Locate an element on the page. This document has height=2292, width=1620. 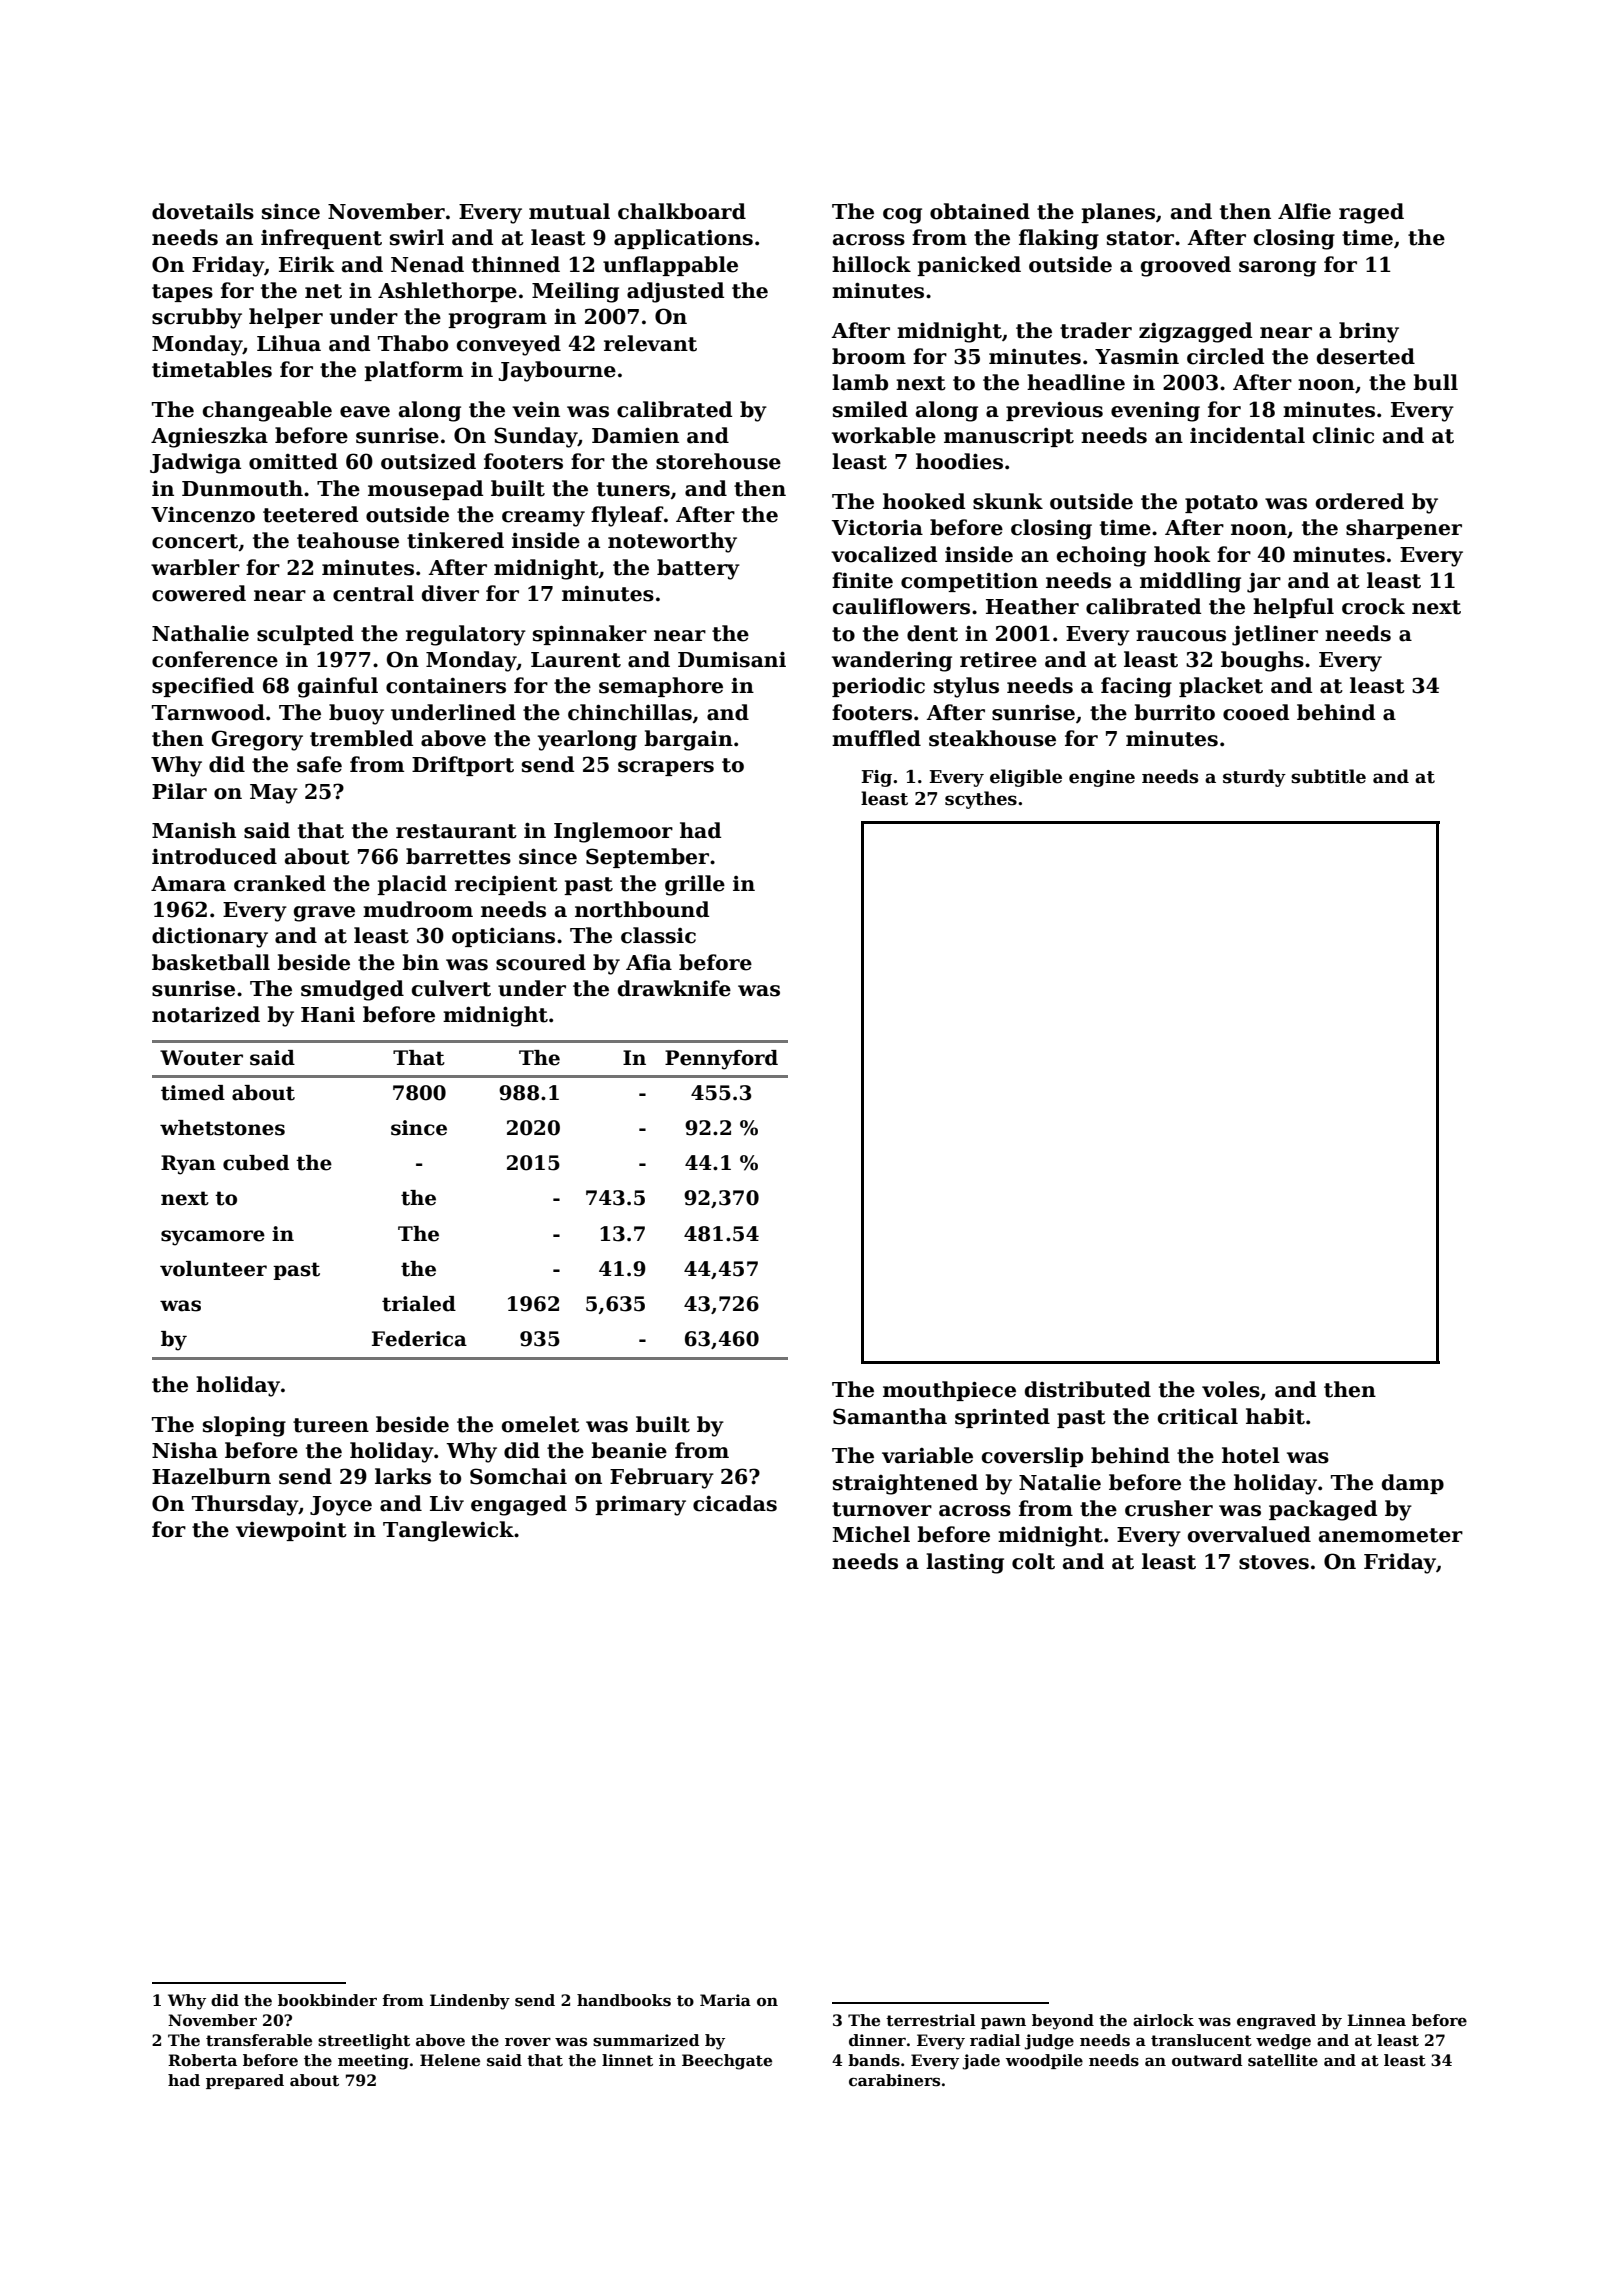
linnet is located at coordinates (627, 2060).
